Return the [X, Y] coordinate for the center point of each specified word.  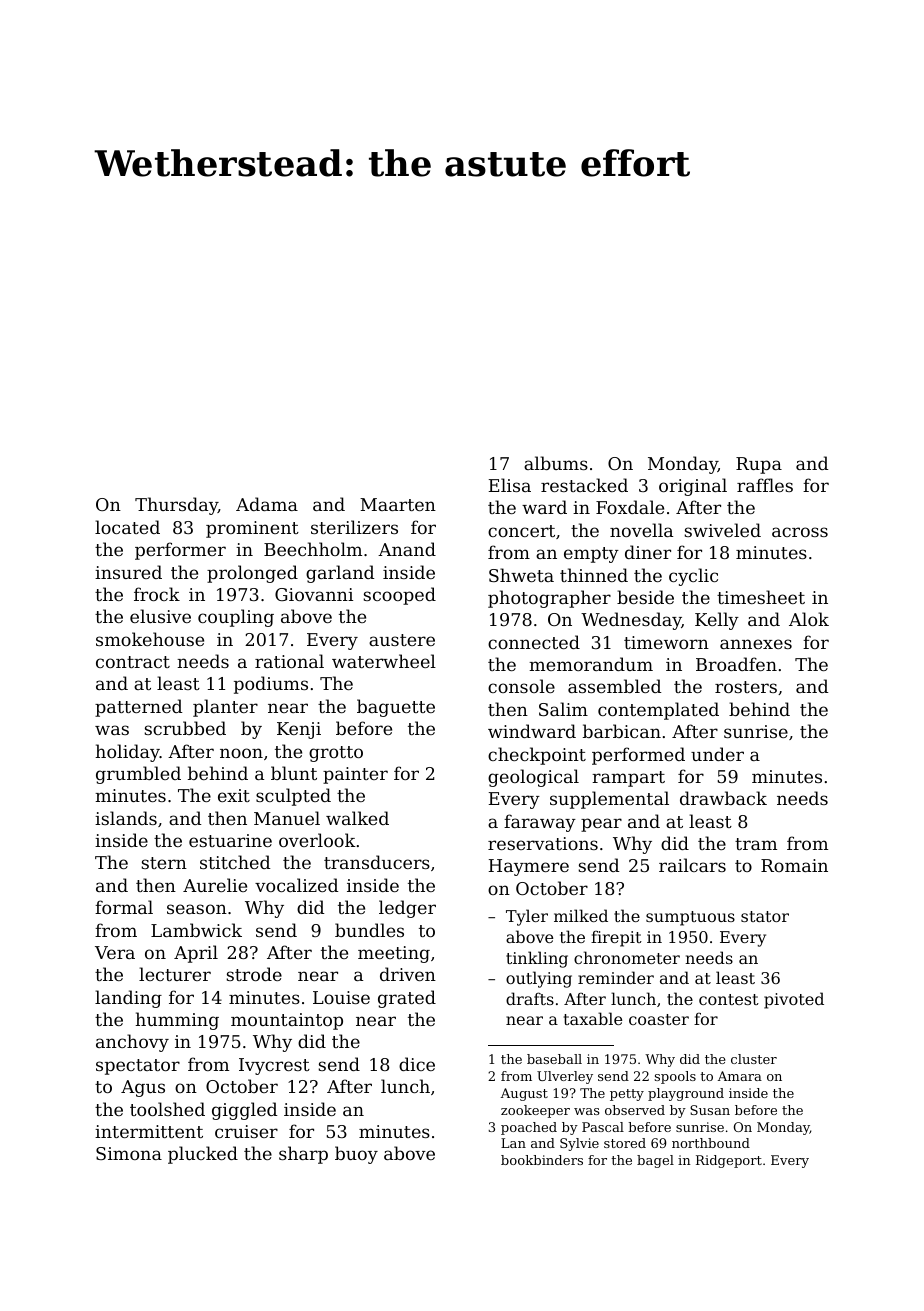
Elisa [510, 485]
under [717, 754]
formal [124, 907]
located [127, 527]
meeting [394, 954]
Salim [563, 709]
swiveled [722, 530]
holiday [127, 753]
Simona [129, 1153]
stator [765, 916]
